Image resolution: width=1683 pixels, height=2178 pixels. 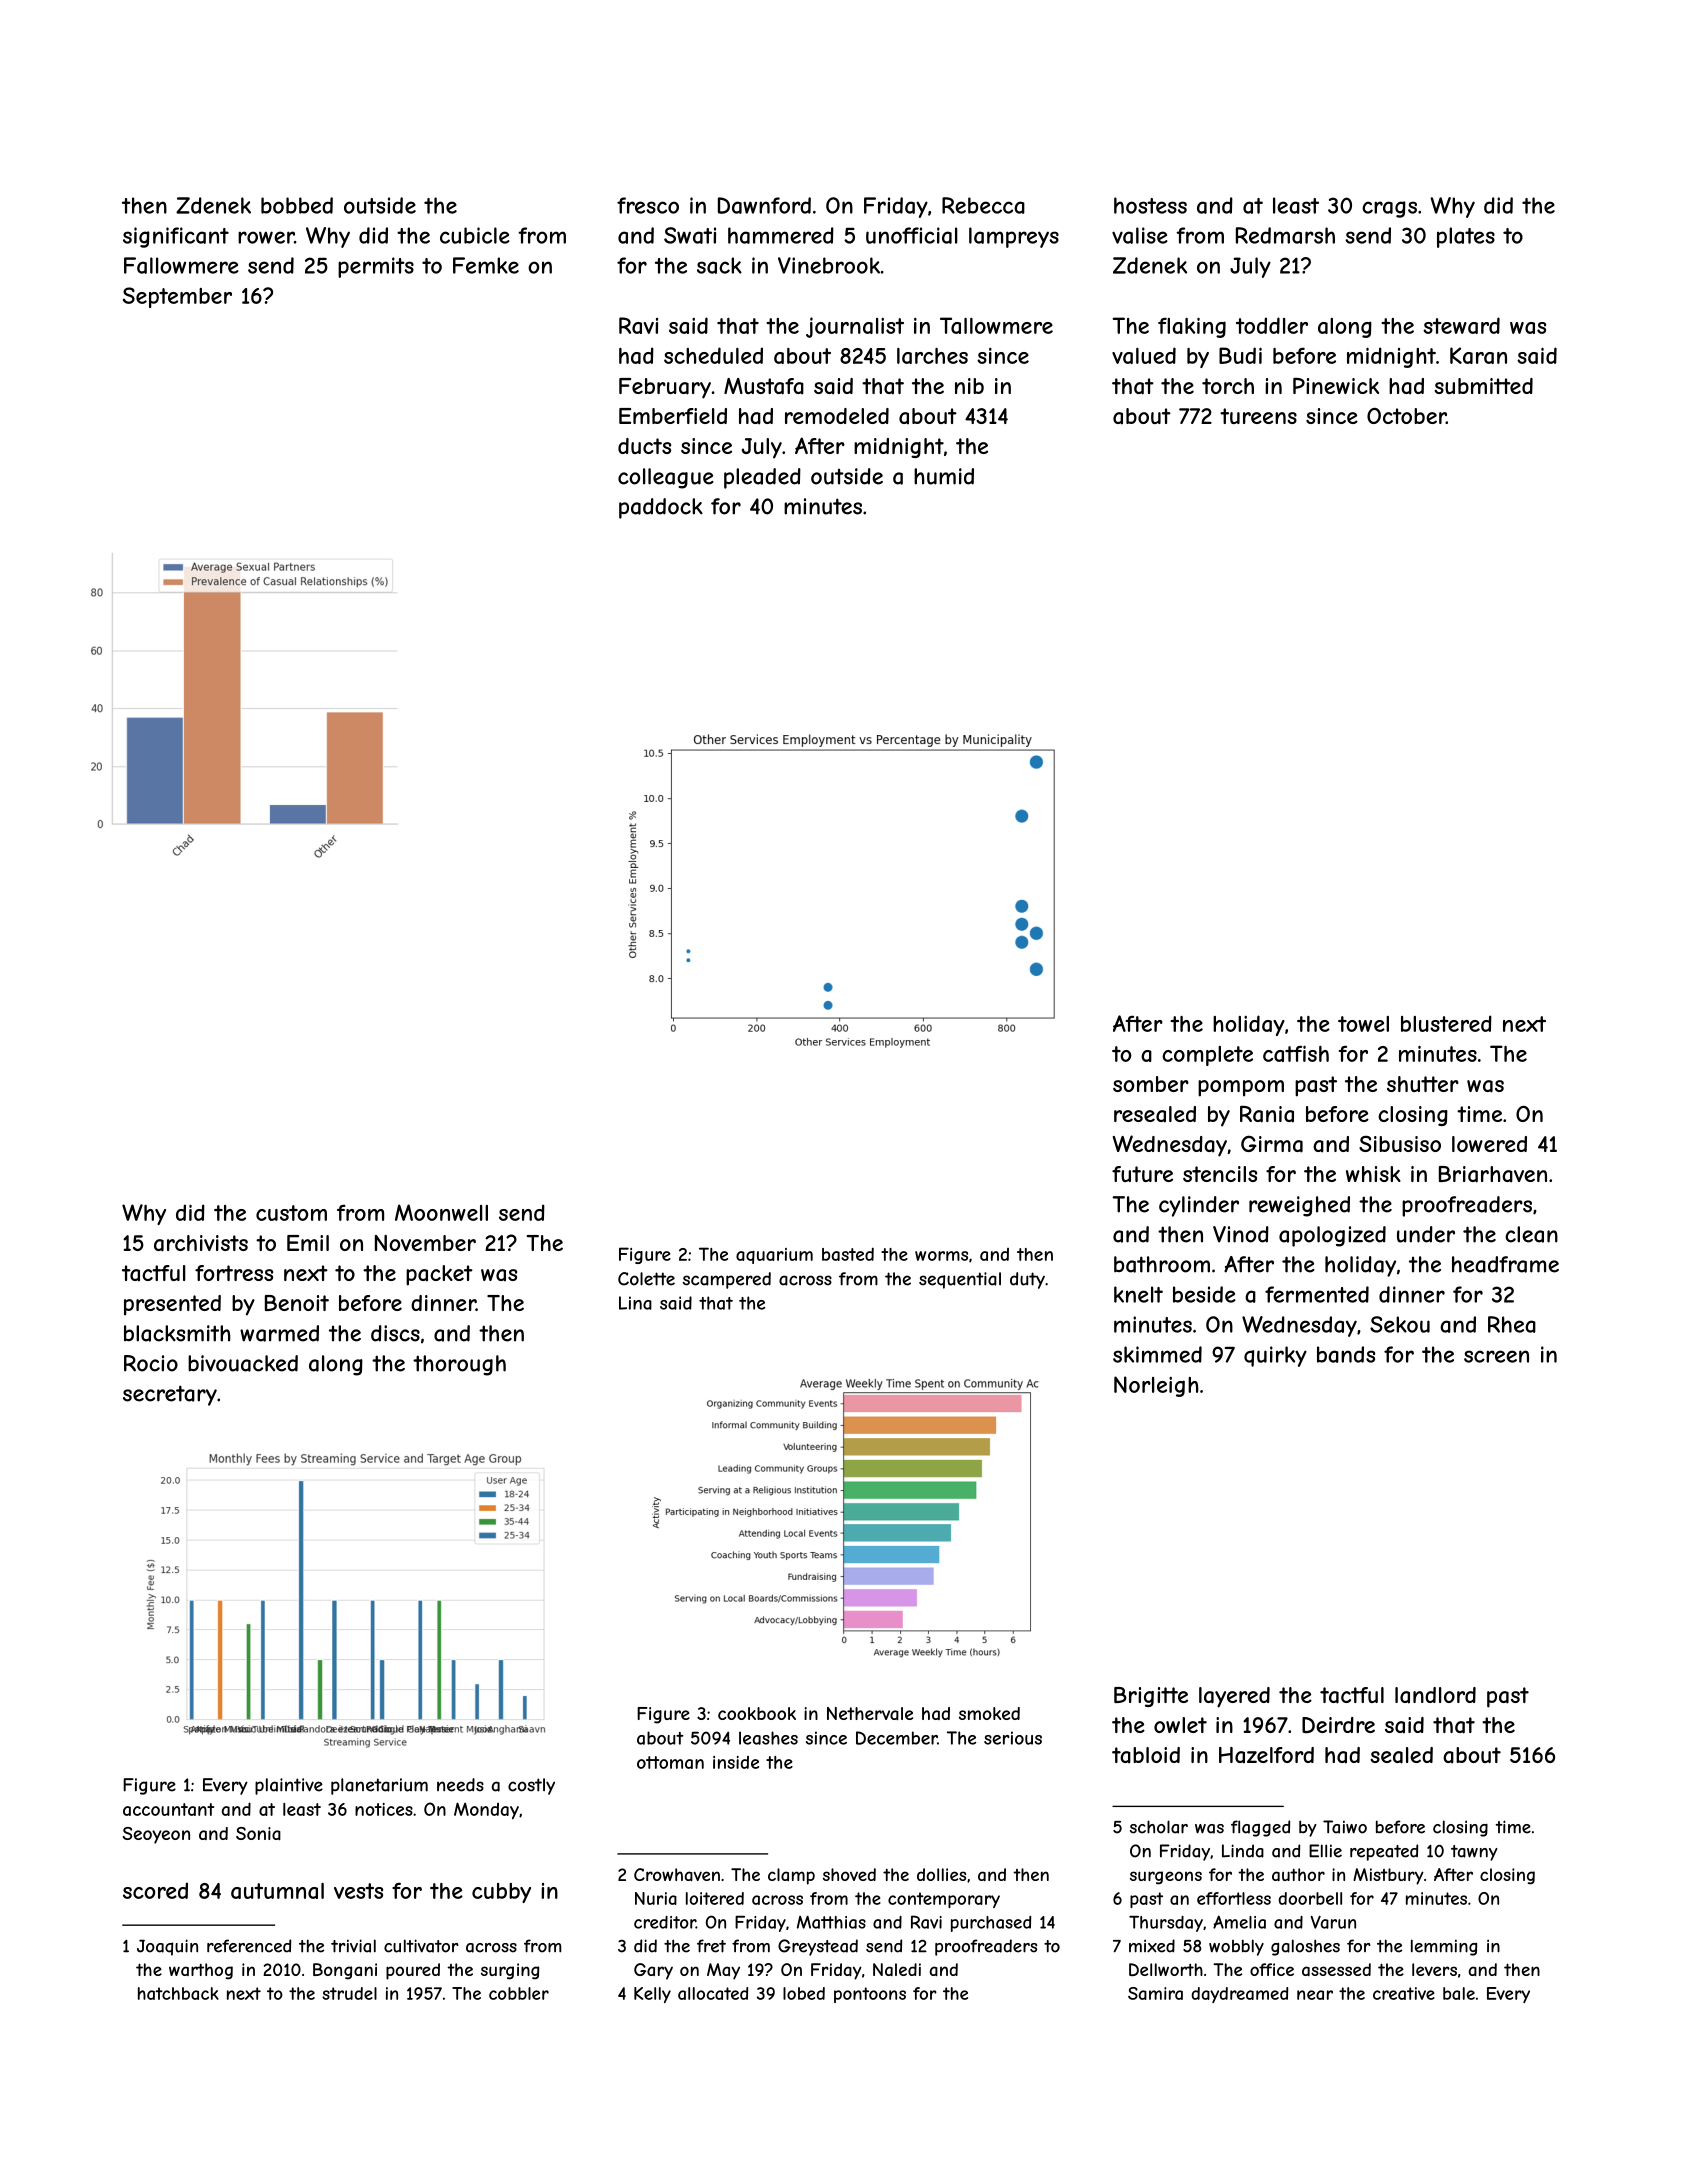 What do you see at coordinates (1296, 1053) in the screenshot?
I see `catfish` at bounding box center [1296, 1053].
